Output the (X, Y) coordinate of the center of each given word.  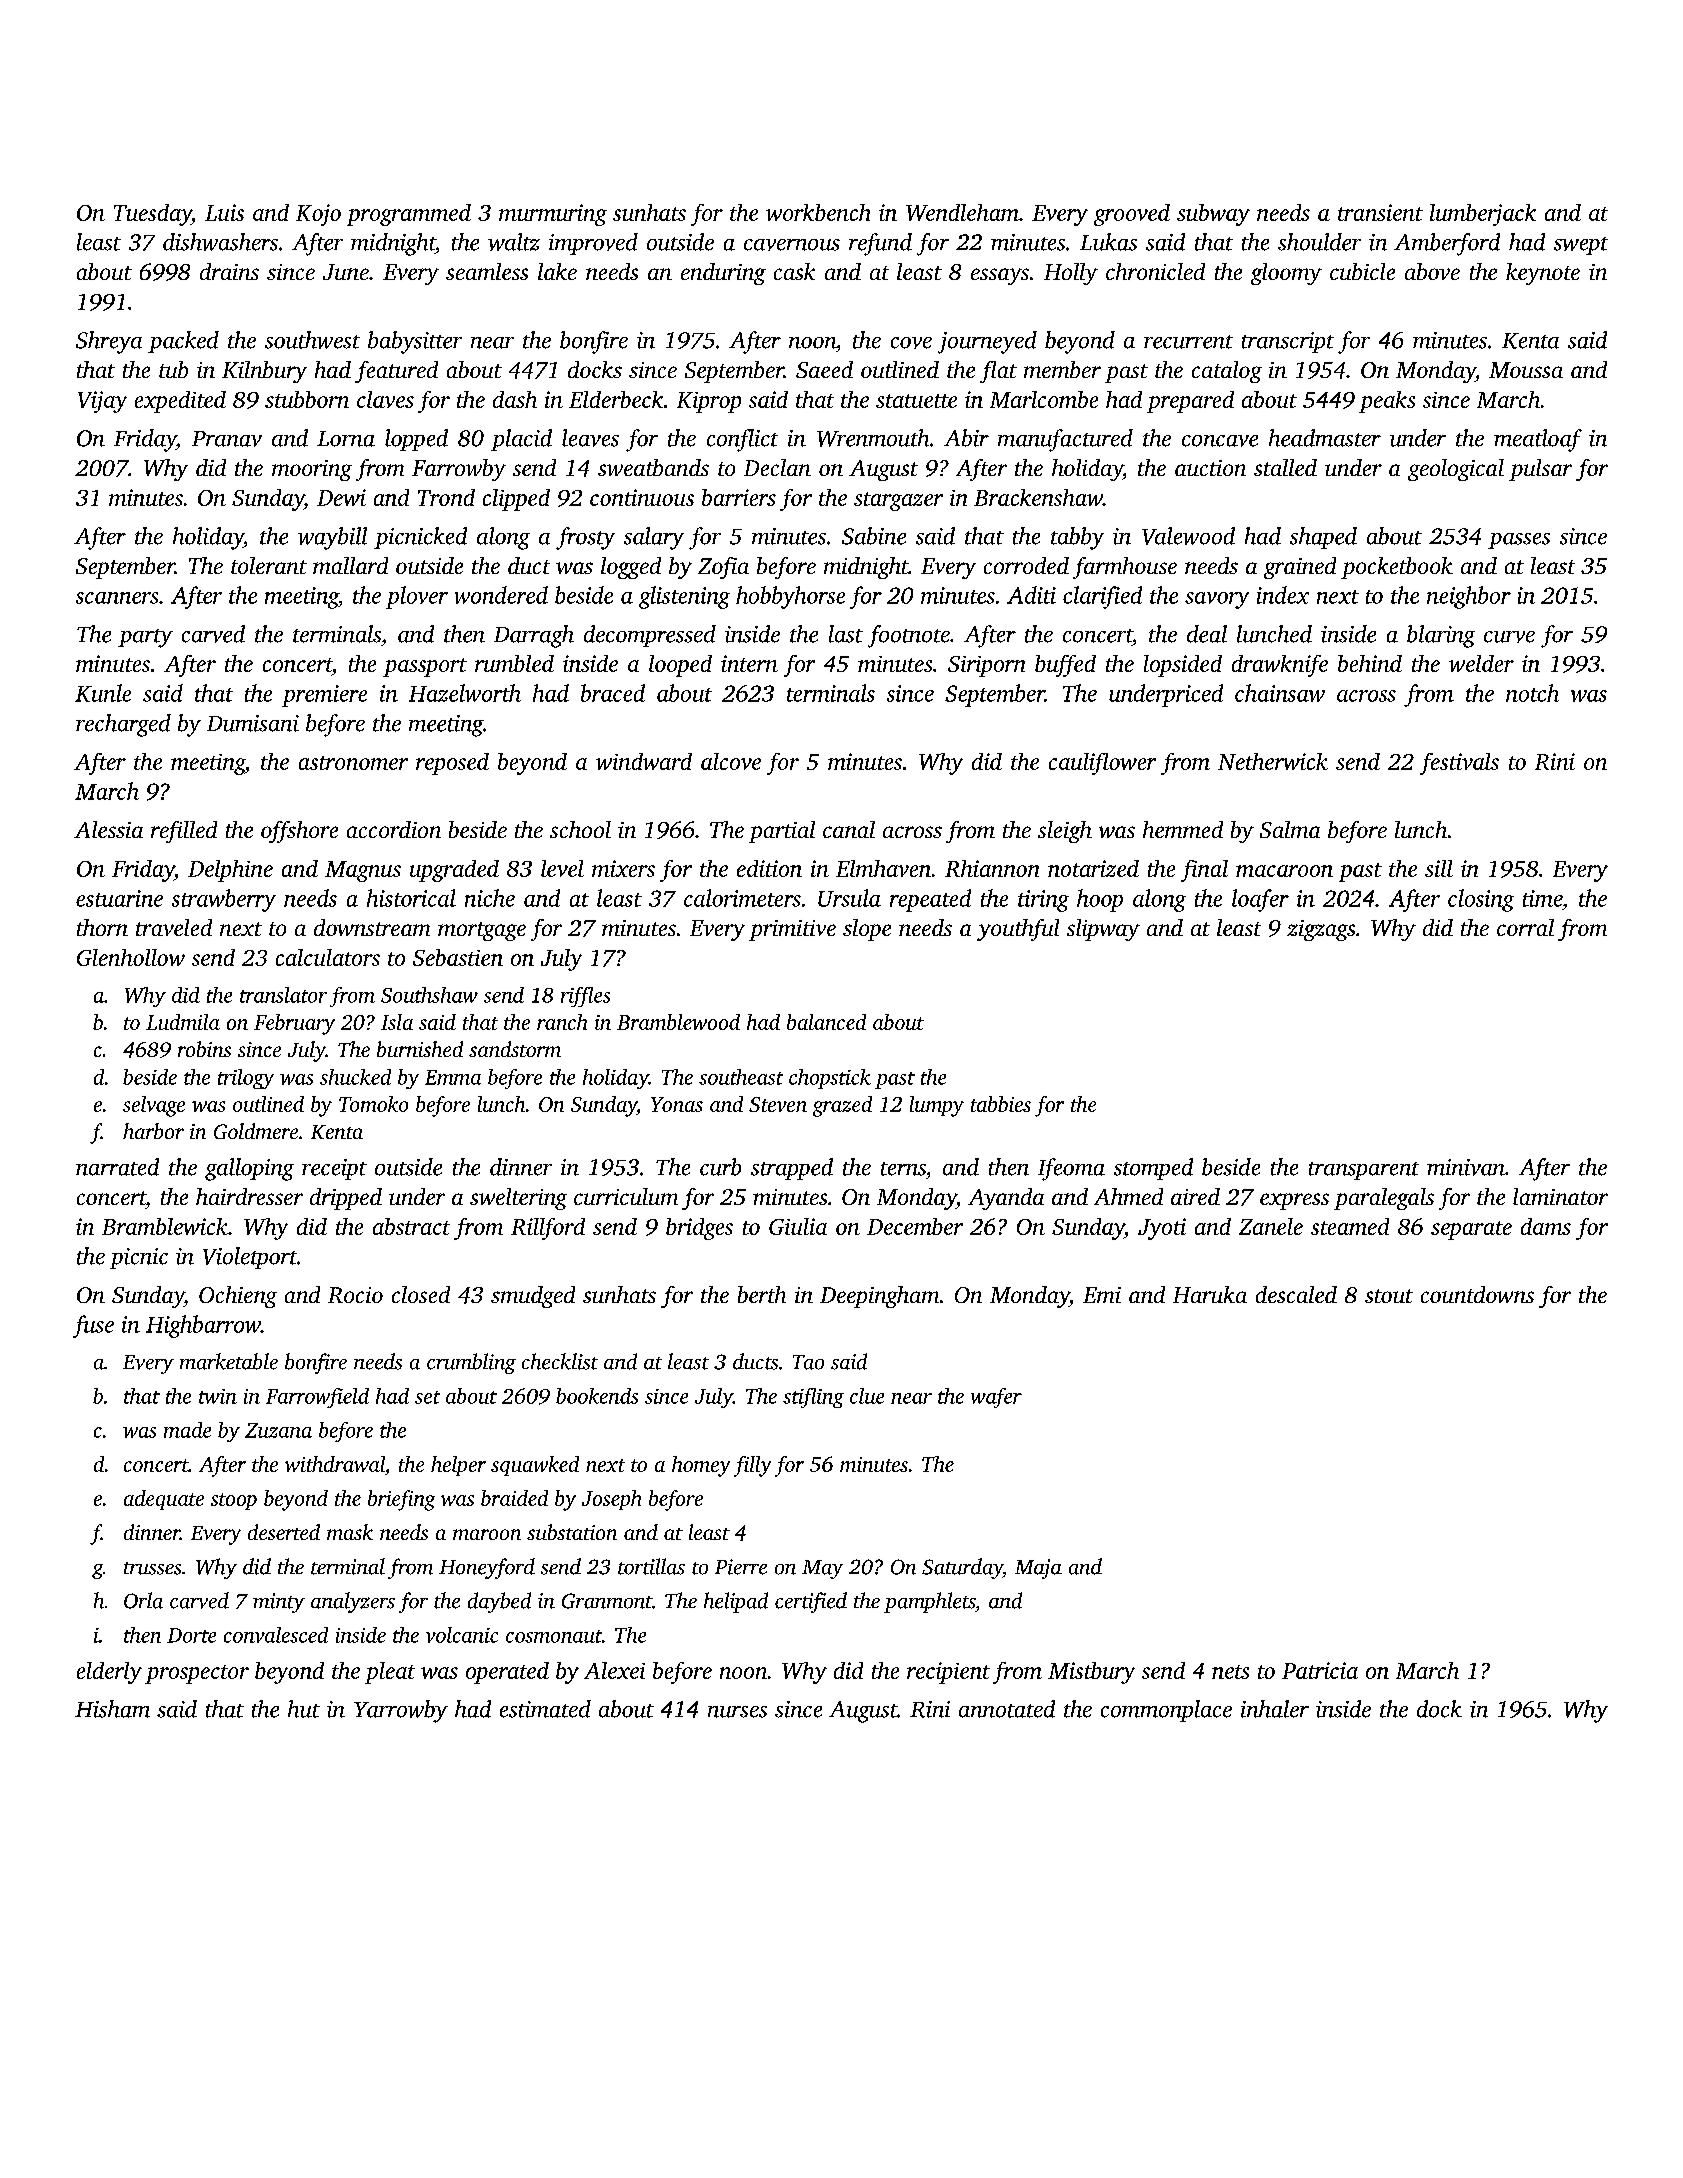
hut (304, 1709)
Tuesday (153, 215)
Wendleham (962, 212)
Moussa (1526, 370)
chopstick (830, 1079)
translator (283, 995)
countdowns (1477, 1294)
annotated (1007, 1709)
